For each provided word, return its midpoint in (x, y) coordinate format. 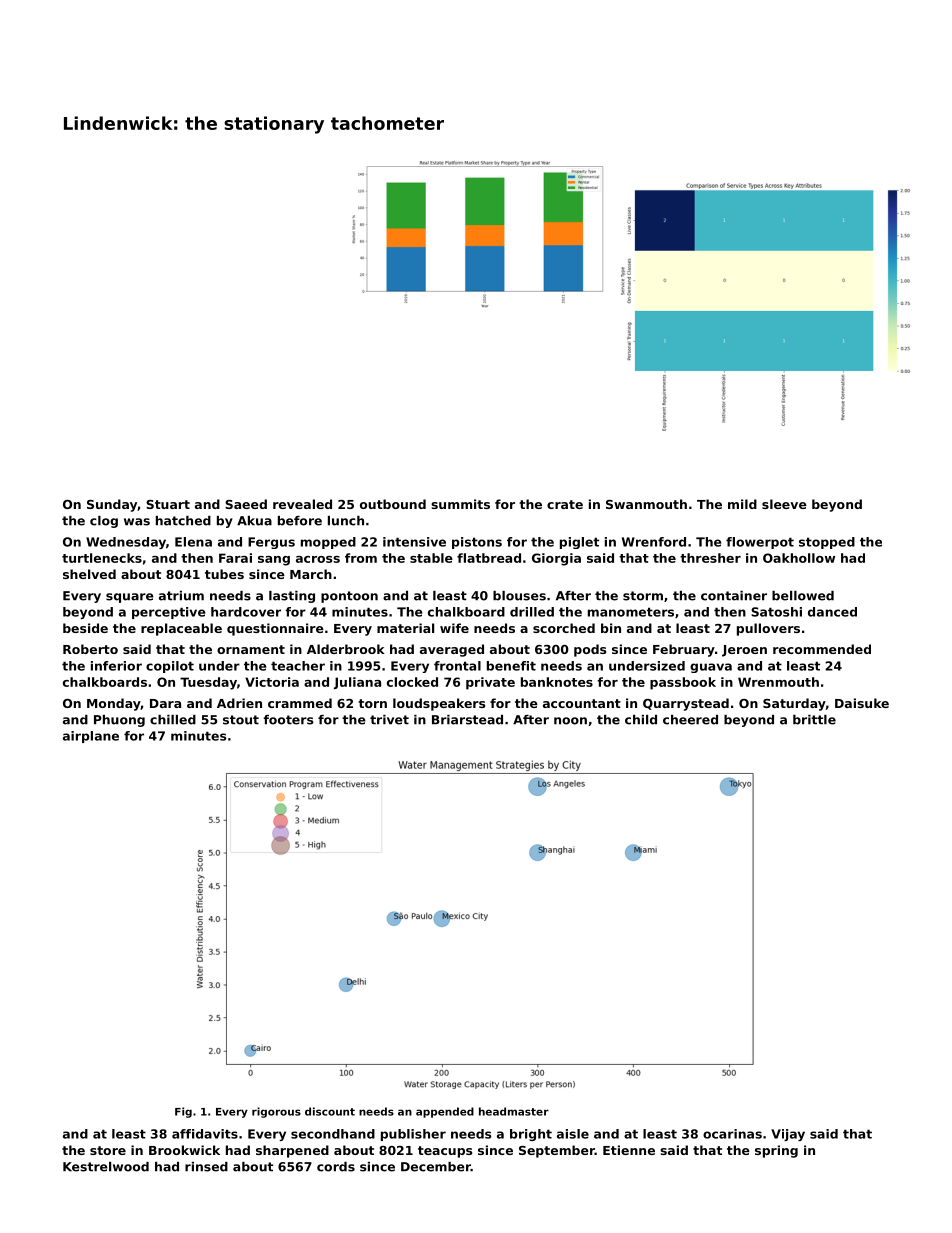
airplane (91, 737)
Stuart (168, 504)
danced (832, 612)
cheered (690, 720)
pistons (477, 543)
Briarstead (467, 720)
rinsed (206, 1167)
